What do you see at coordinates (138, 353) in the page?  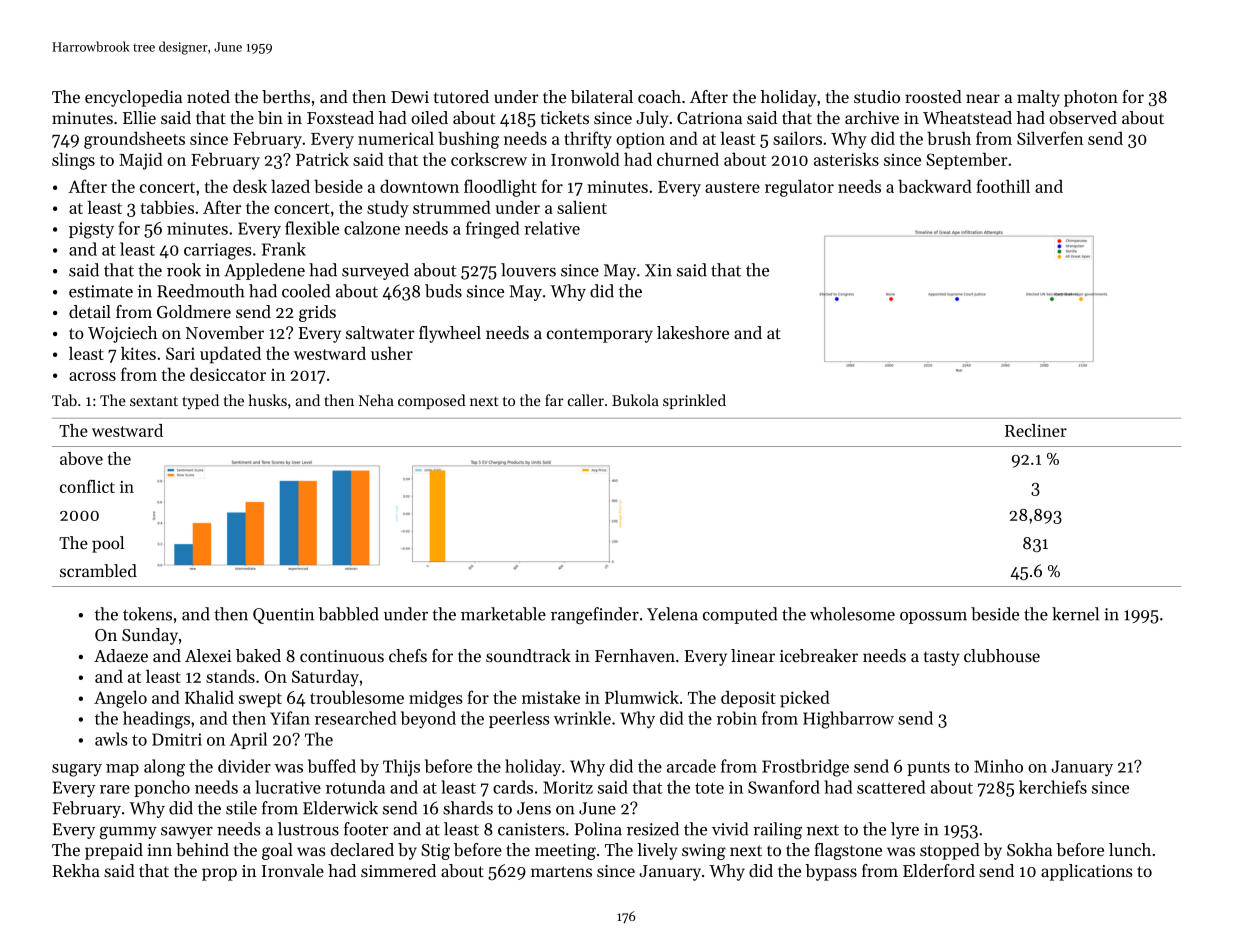 I see `kites` at bounding box center [138, 353].
